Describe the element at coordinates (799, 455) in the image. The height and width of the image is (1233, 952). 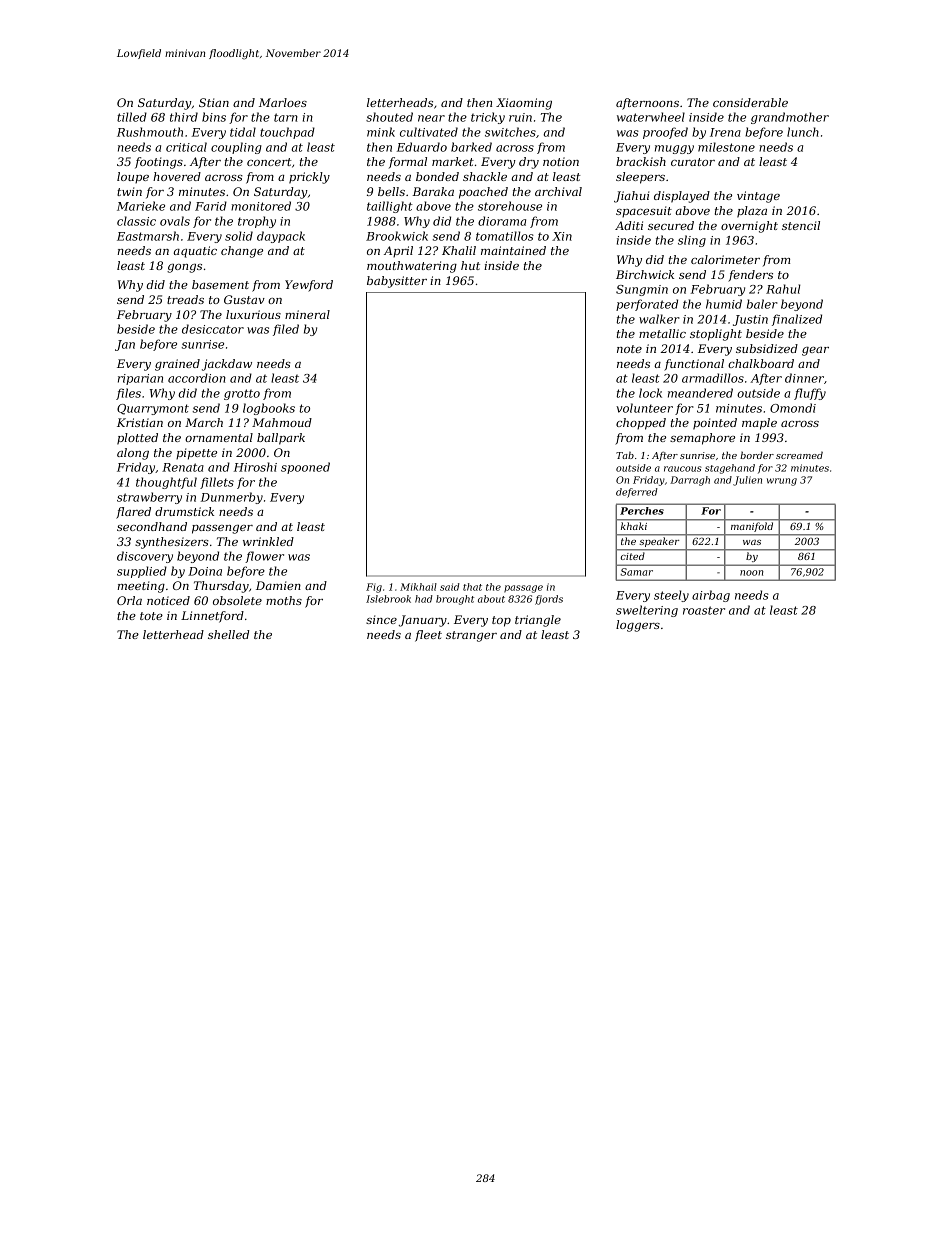
I see `screamed` at that location.
